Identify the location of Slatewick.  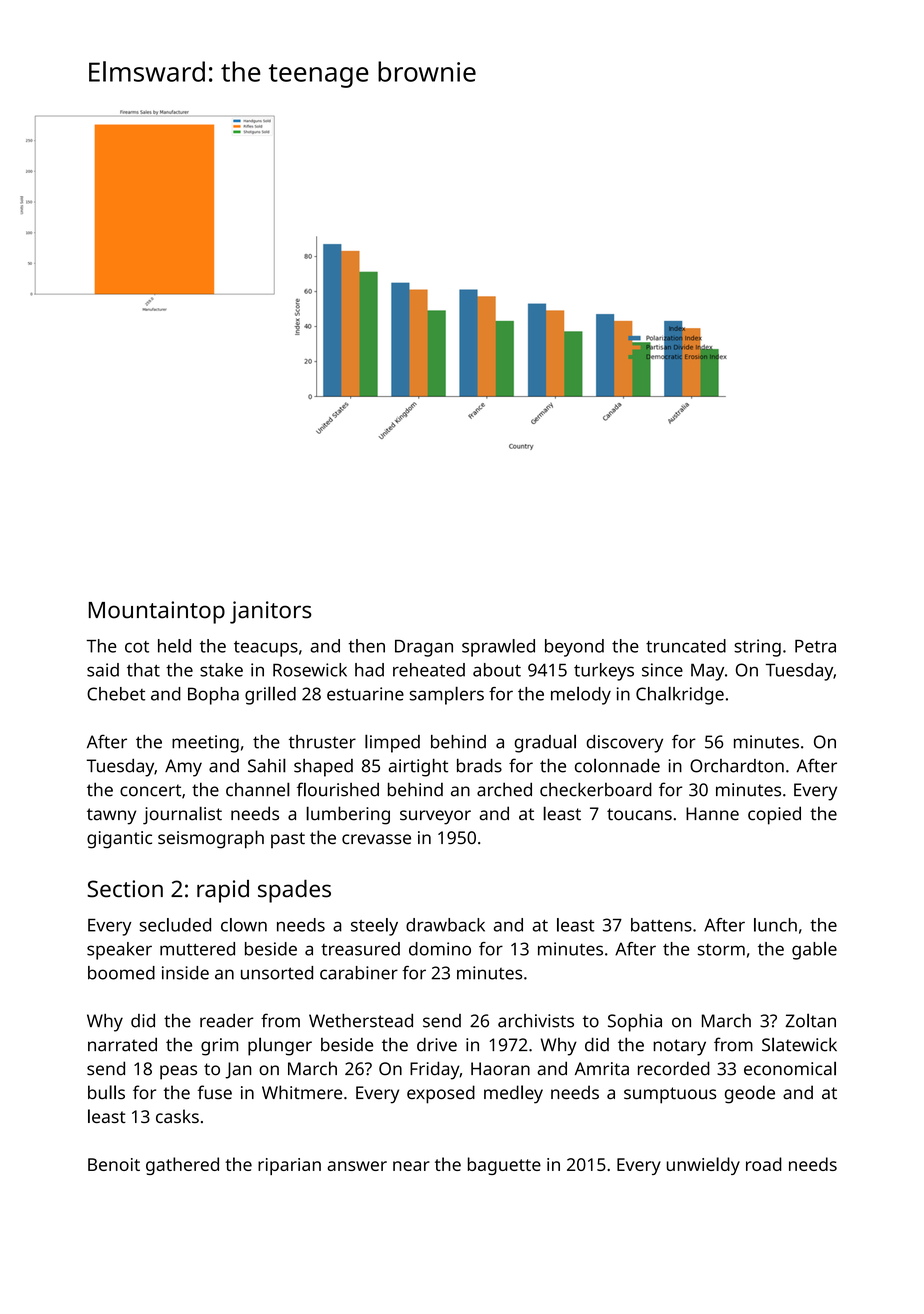
(799, 1044).
